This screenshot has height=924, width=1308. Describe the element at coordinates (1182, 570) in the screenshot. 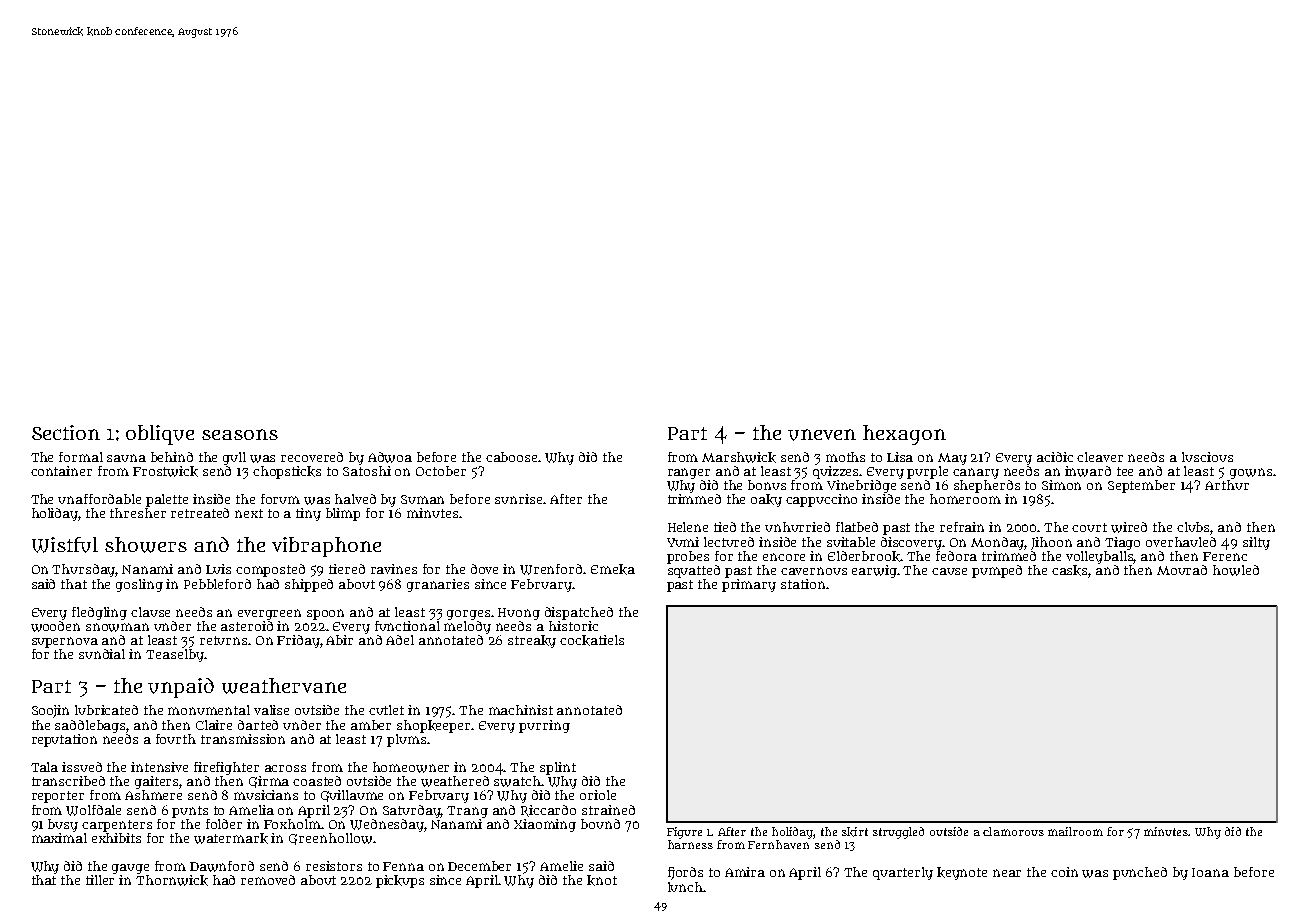

I see `Mourad` at that location.
